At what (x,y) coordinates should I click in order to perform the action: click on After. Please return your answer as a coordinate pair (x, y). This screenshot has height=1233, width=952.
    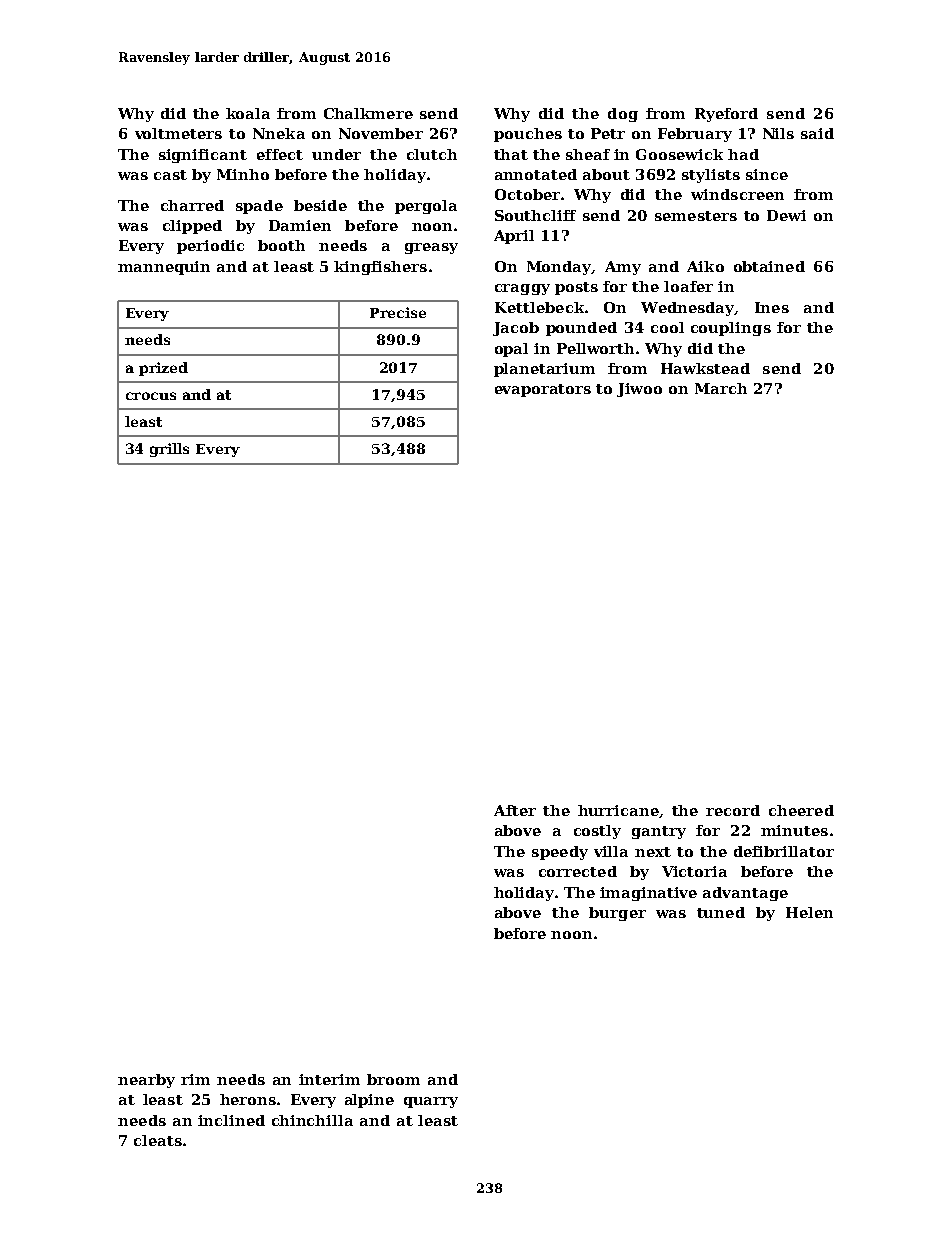
    Looking at the image, I should click on (515, 810).
